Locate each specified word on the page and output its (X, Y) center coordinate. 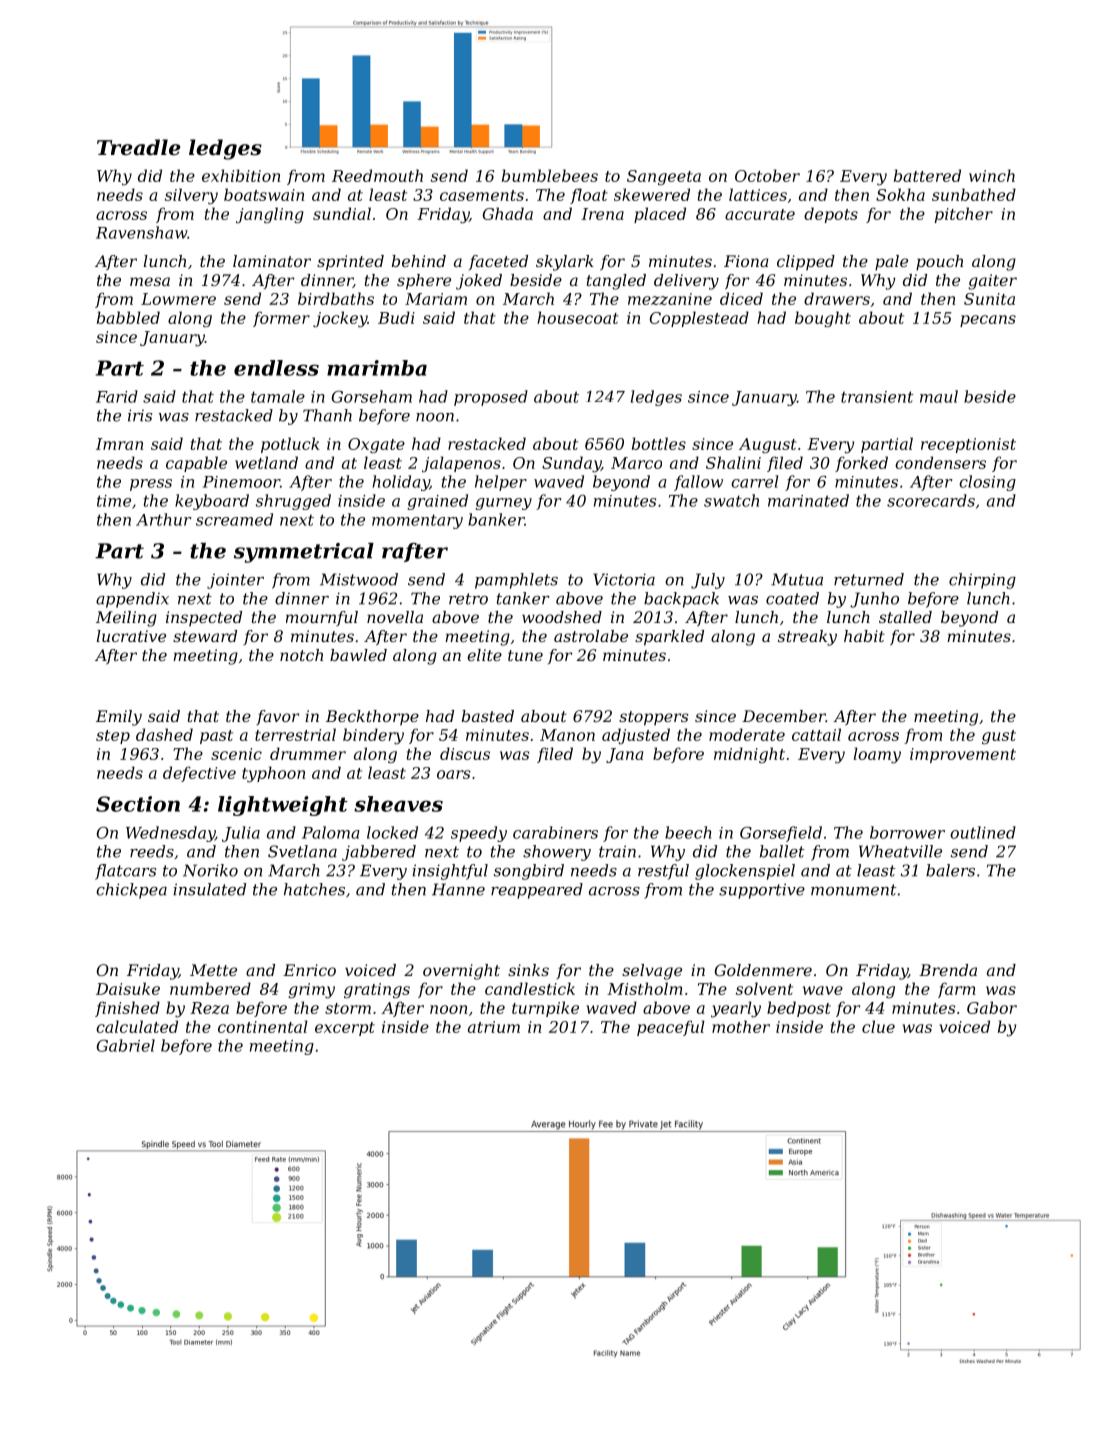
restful (663, 872)
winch (992, 175)
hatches (314, 889)
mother (741, 1026)
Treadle (138, 147)
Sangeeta (664, 178)
